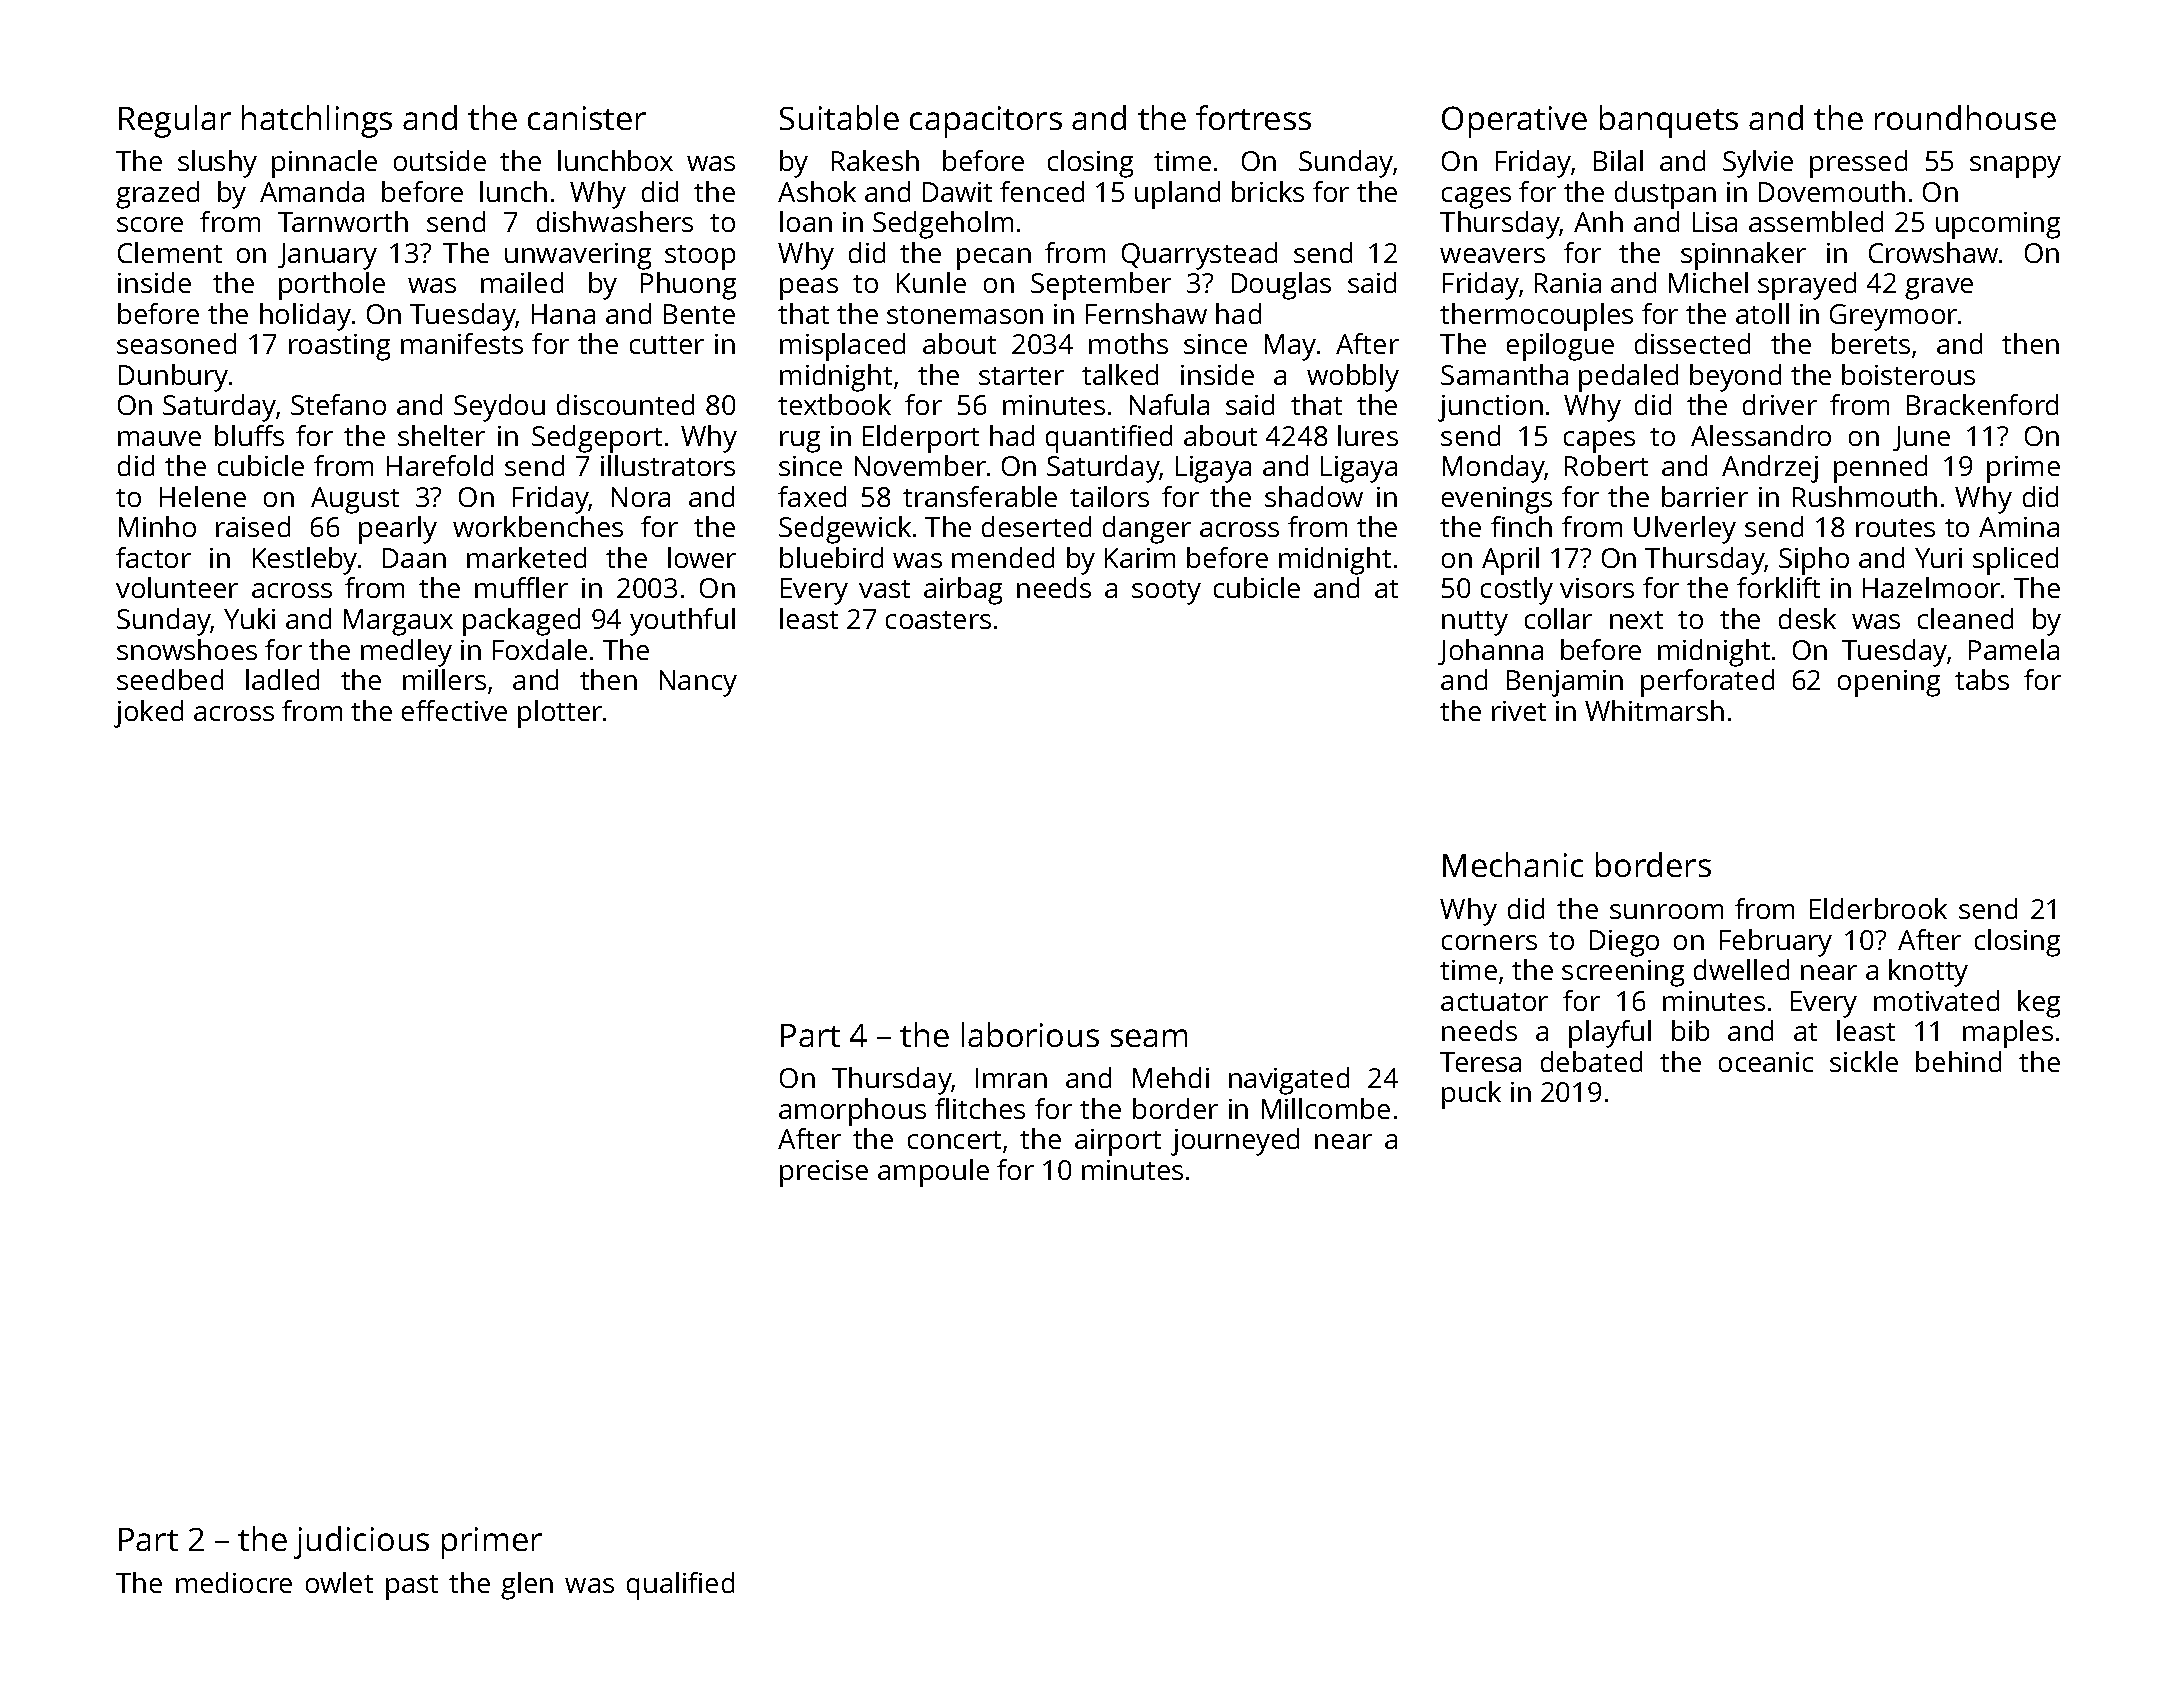 The height and width of the page is (1683, 2178). What do you see at coordinates (332, 286) in the page?
I see `porthole` at bounding box center [332, 286].
